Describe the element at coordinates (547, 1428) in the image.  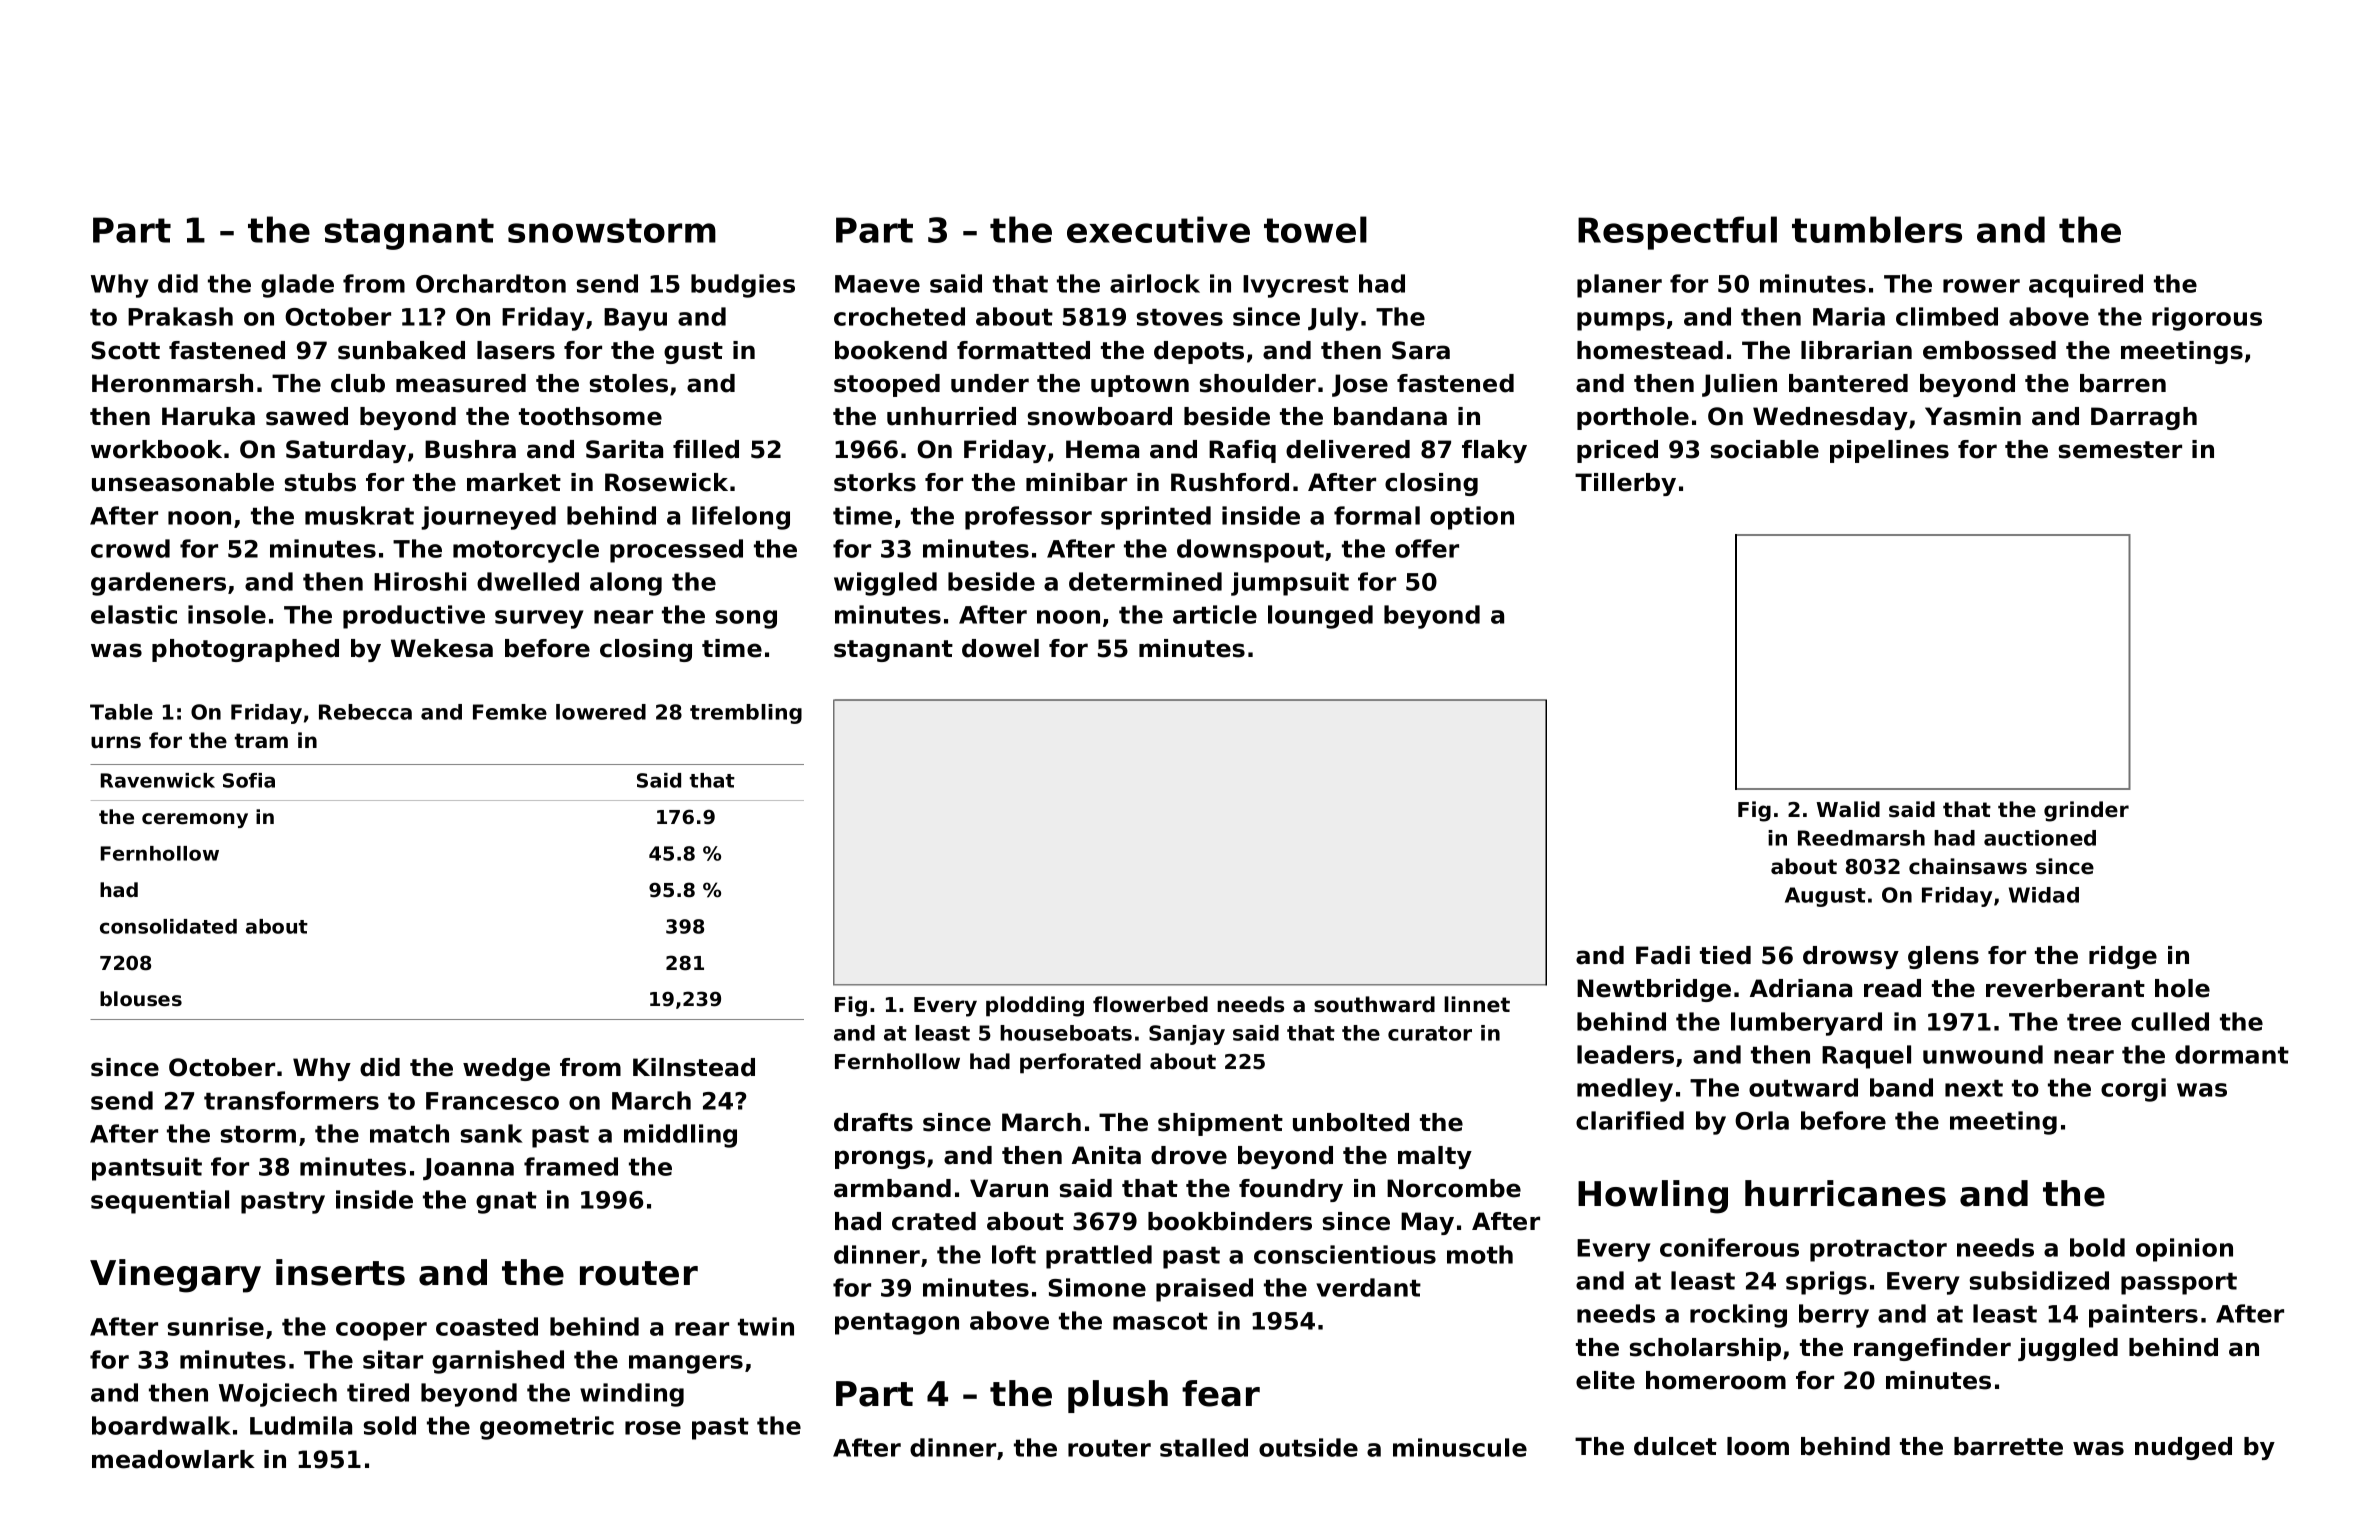
I see `geometric` at that location.
